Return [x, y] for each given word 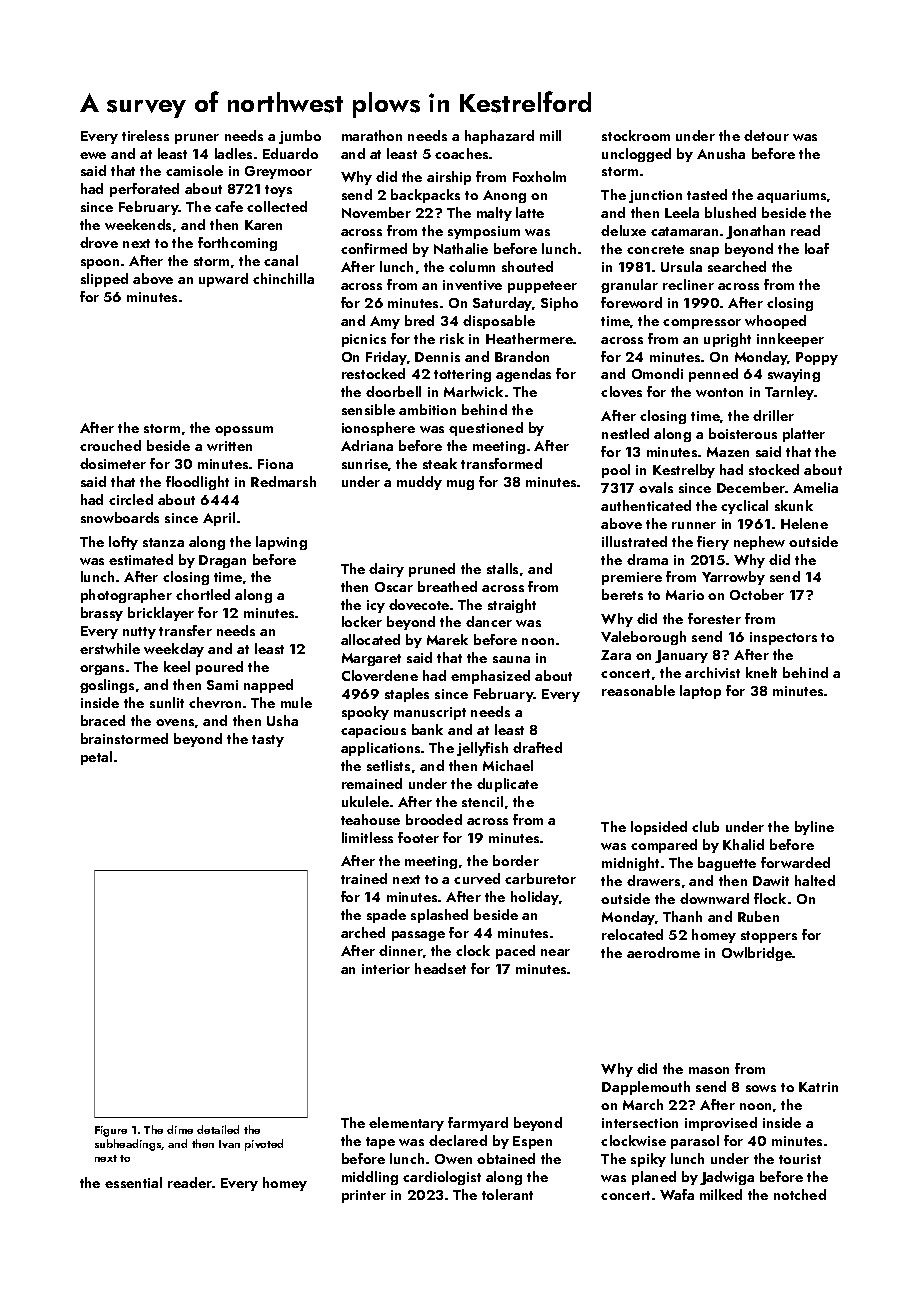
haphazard [499, 137]
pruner [197, 139]
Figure [111, 1131]
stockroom [636, 135]
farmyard [478, 1124]
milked [721, 1194]
